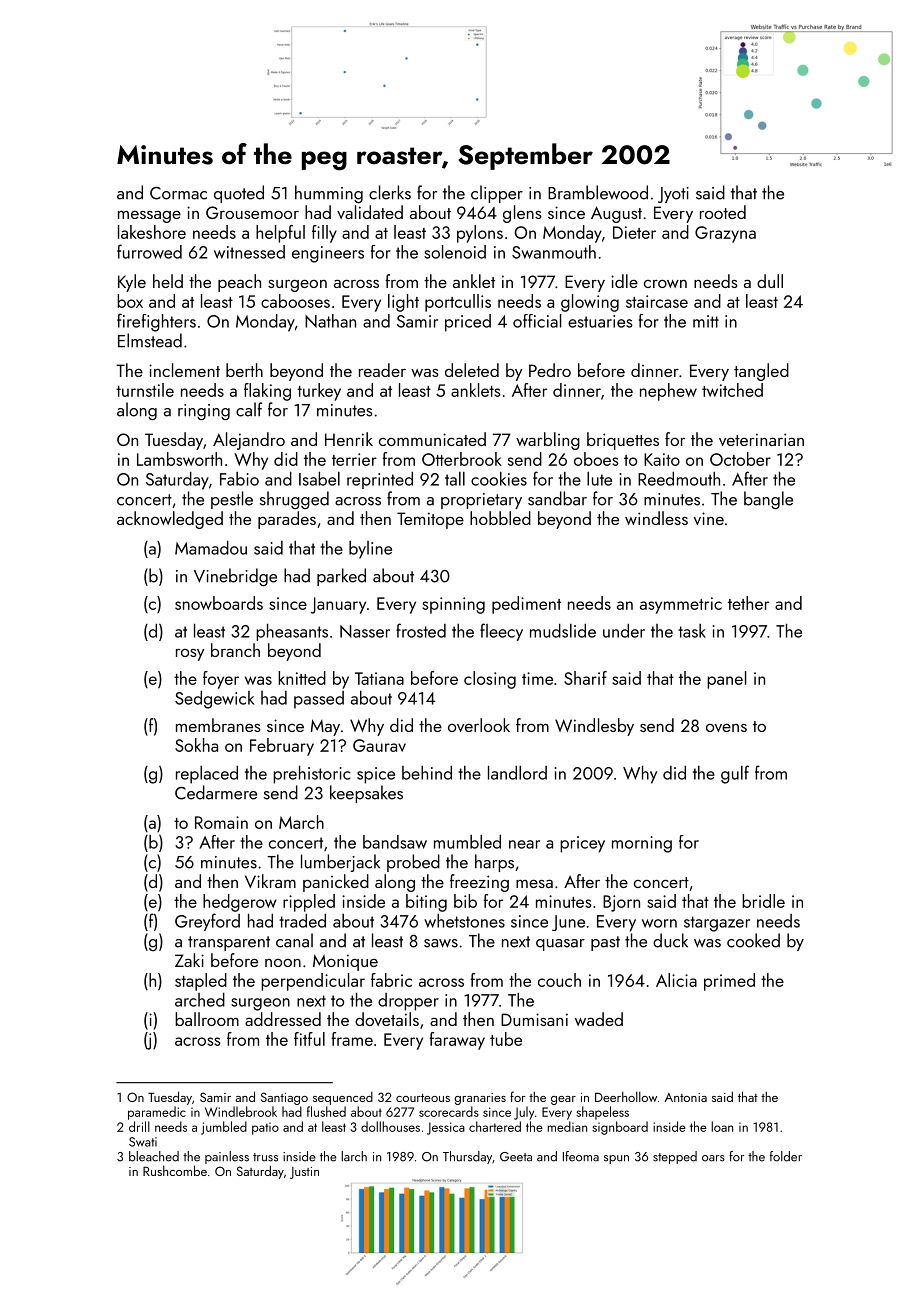 Image resolution: width=924 pixels, height=1311 pixels. Describe the element at coordinates (319, 392) in the screenshot. I see `turkey` at that location.
